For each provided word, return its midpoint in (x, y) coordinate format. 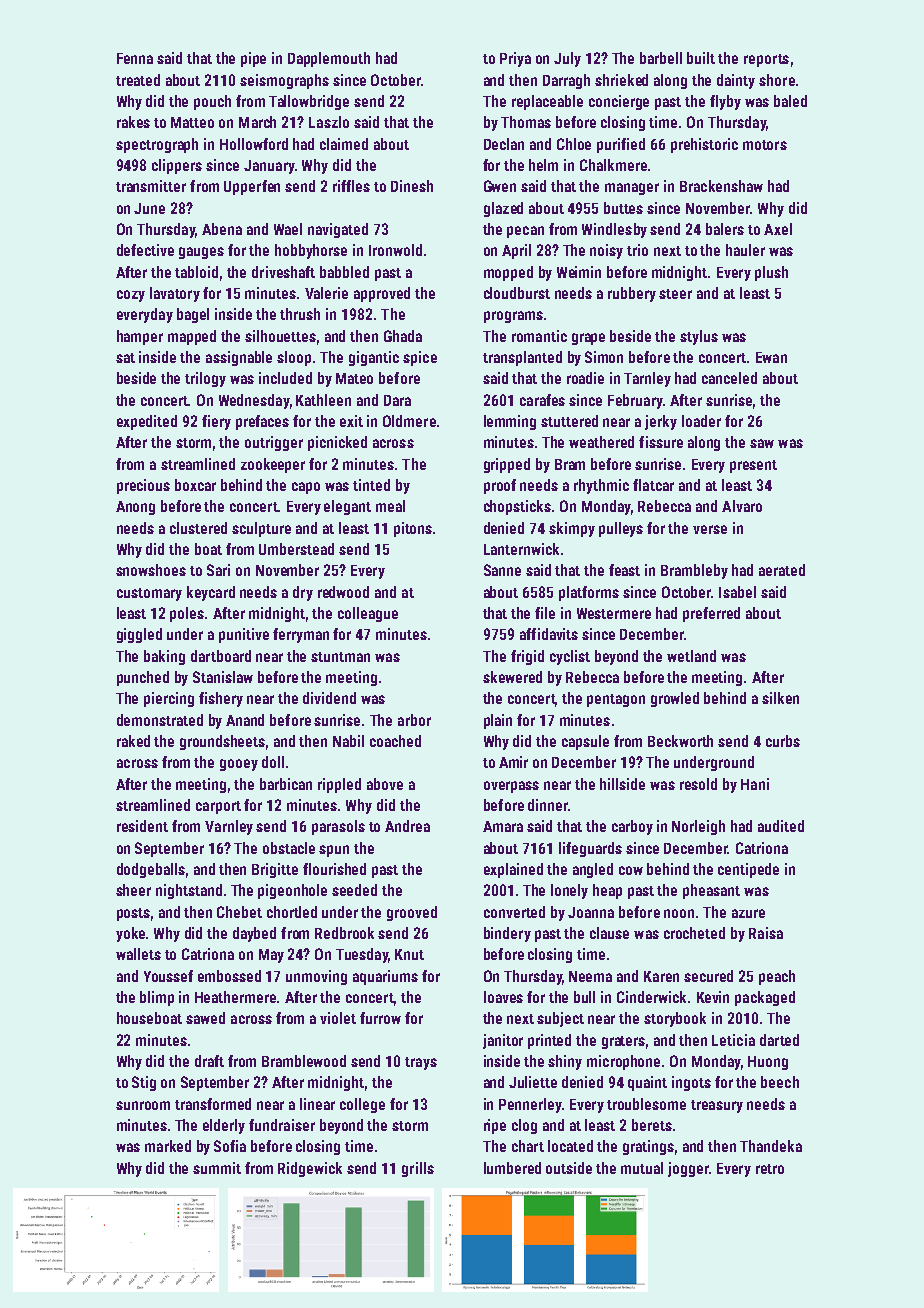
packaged (765, 998)
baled (790, 101)
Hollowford (254, 144)
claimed (344, 144)
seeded (354, 890)
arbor (414, 720)
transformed (213, 1104)
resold (698, 784)
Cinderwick (651, 997)
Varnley (229, 827)
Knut (409, 954)
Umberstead (296, 549)
